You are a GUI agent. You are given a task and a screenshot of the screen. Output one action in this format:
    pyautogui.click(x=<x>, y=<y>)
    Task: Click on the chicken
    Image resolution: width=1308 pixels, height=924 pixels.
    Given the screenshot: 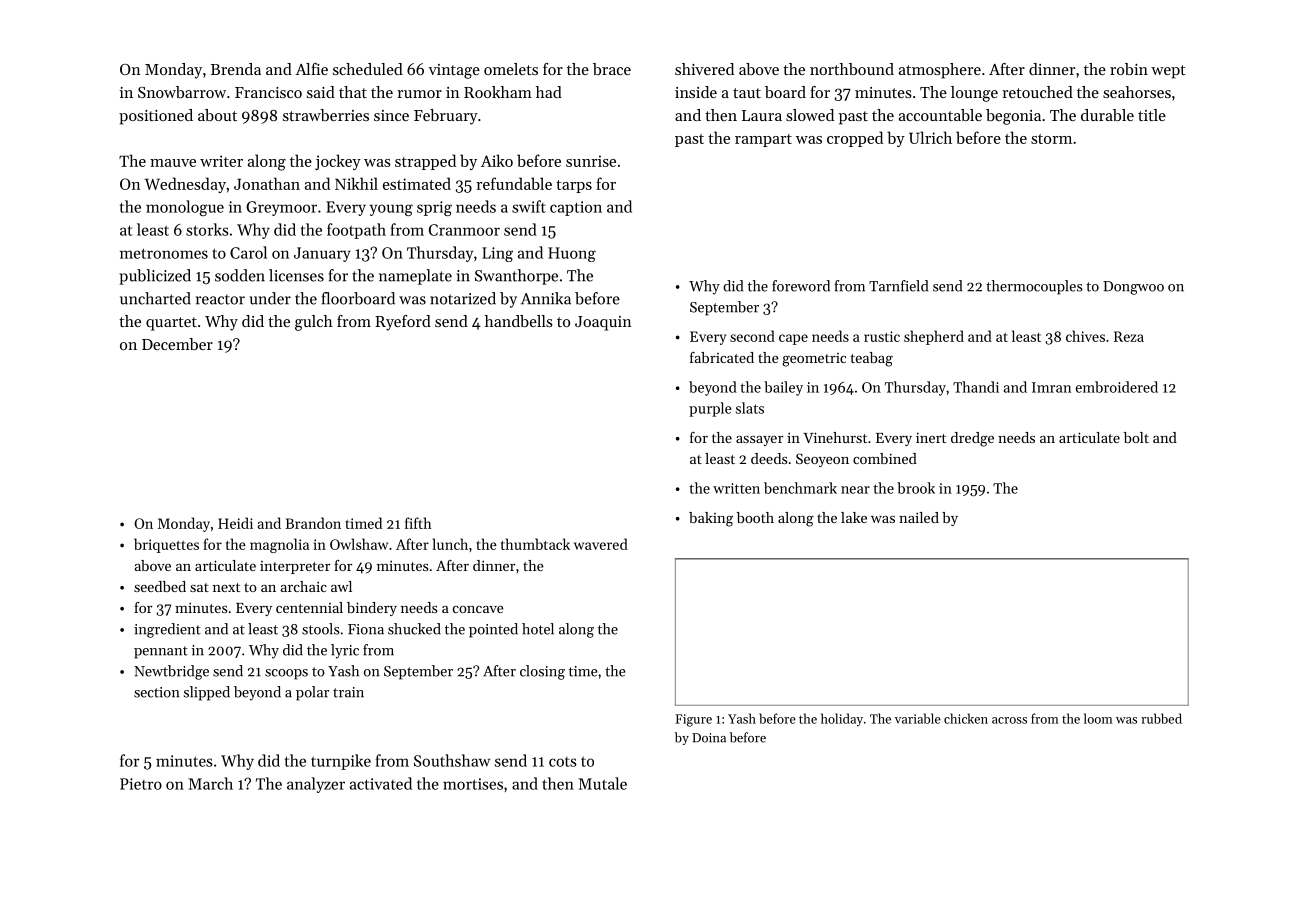 What is the action you would take?
    pyautogui.click(x=966, y=718)
